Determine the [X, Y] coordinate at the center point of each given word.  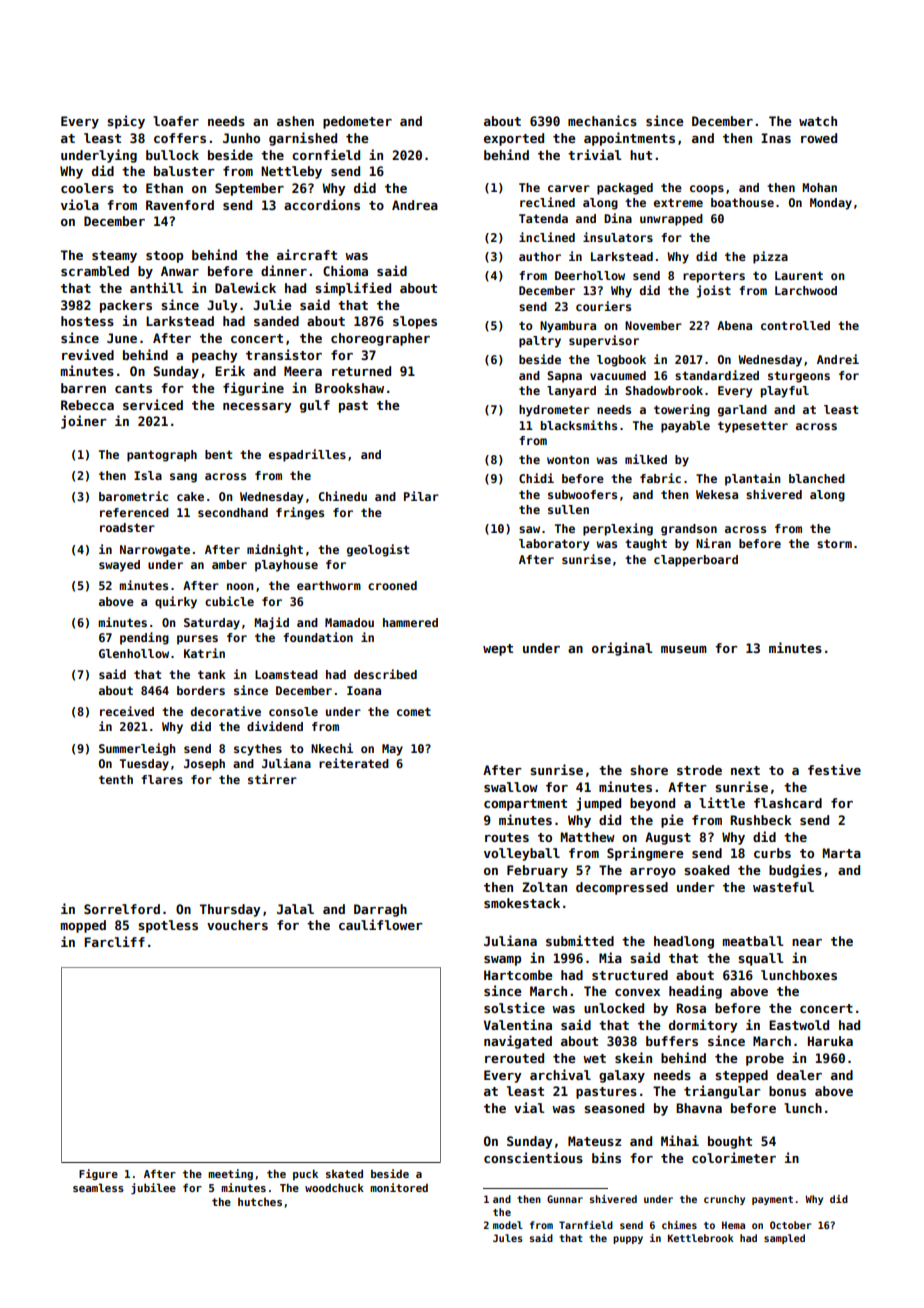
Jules [508, 1238]
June [122, 338]
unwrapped [671, 220]
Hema [733, 1225]
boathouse [742, 202]
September [249, 189]
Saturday [212, 624]
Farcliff [114, 941]
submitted [580, 940]
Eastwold [799, 1025]
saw [529, 529]
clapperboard [696, 561]
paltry [540, 342]
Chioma [345, 270]
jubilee [153, 1188]
